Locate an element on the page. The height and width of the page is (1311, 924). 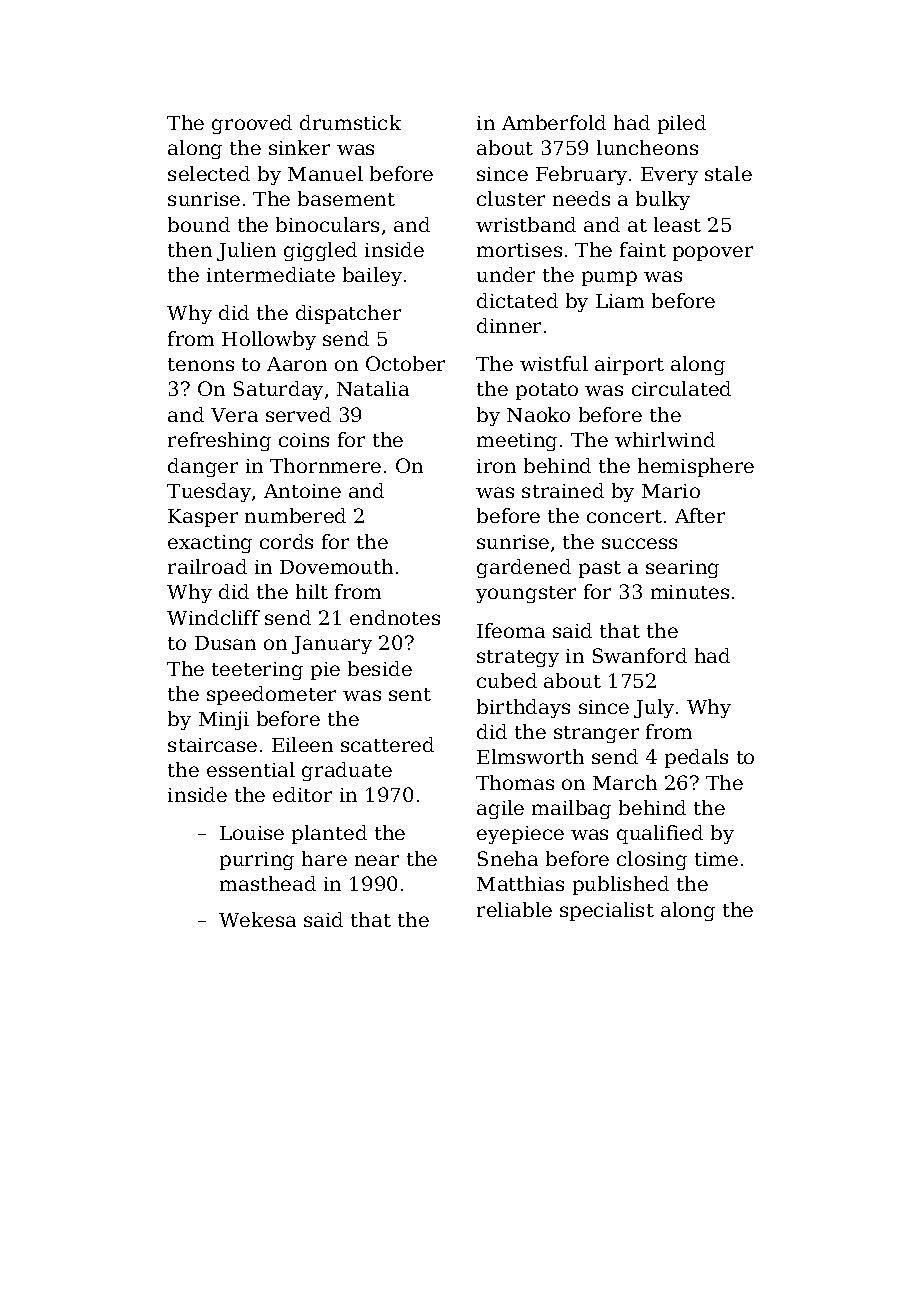
gardened is located at coordinates (524, 568).
